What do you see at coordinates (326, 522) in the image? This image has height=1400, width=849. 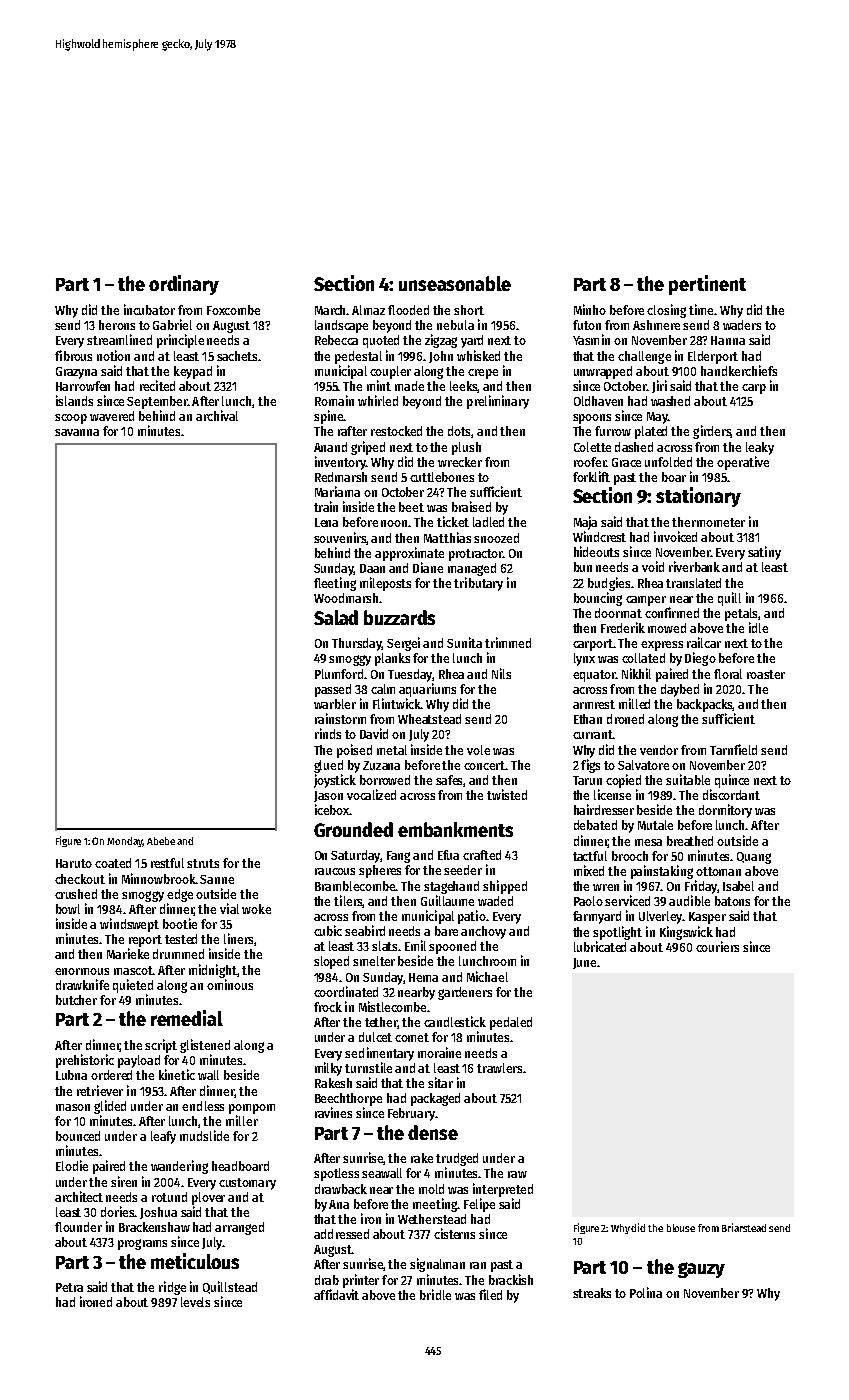 I see `Lena` at bounding box center [326, 522].
